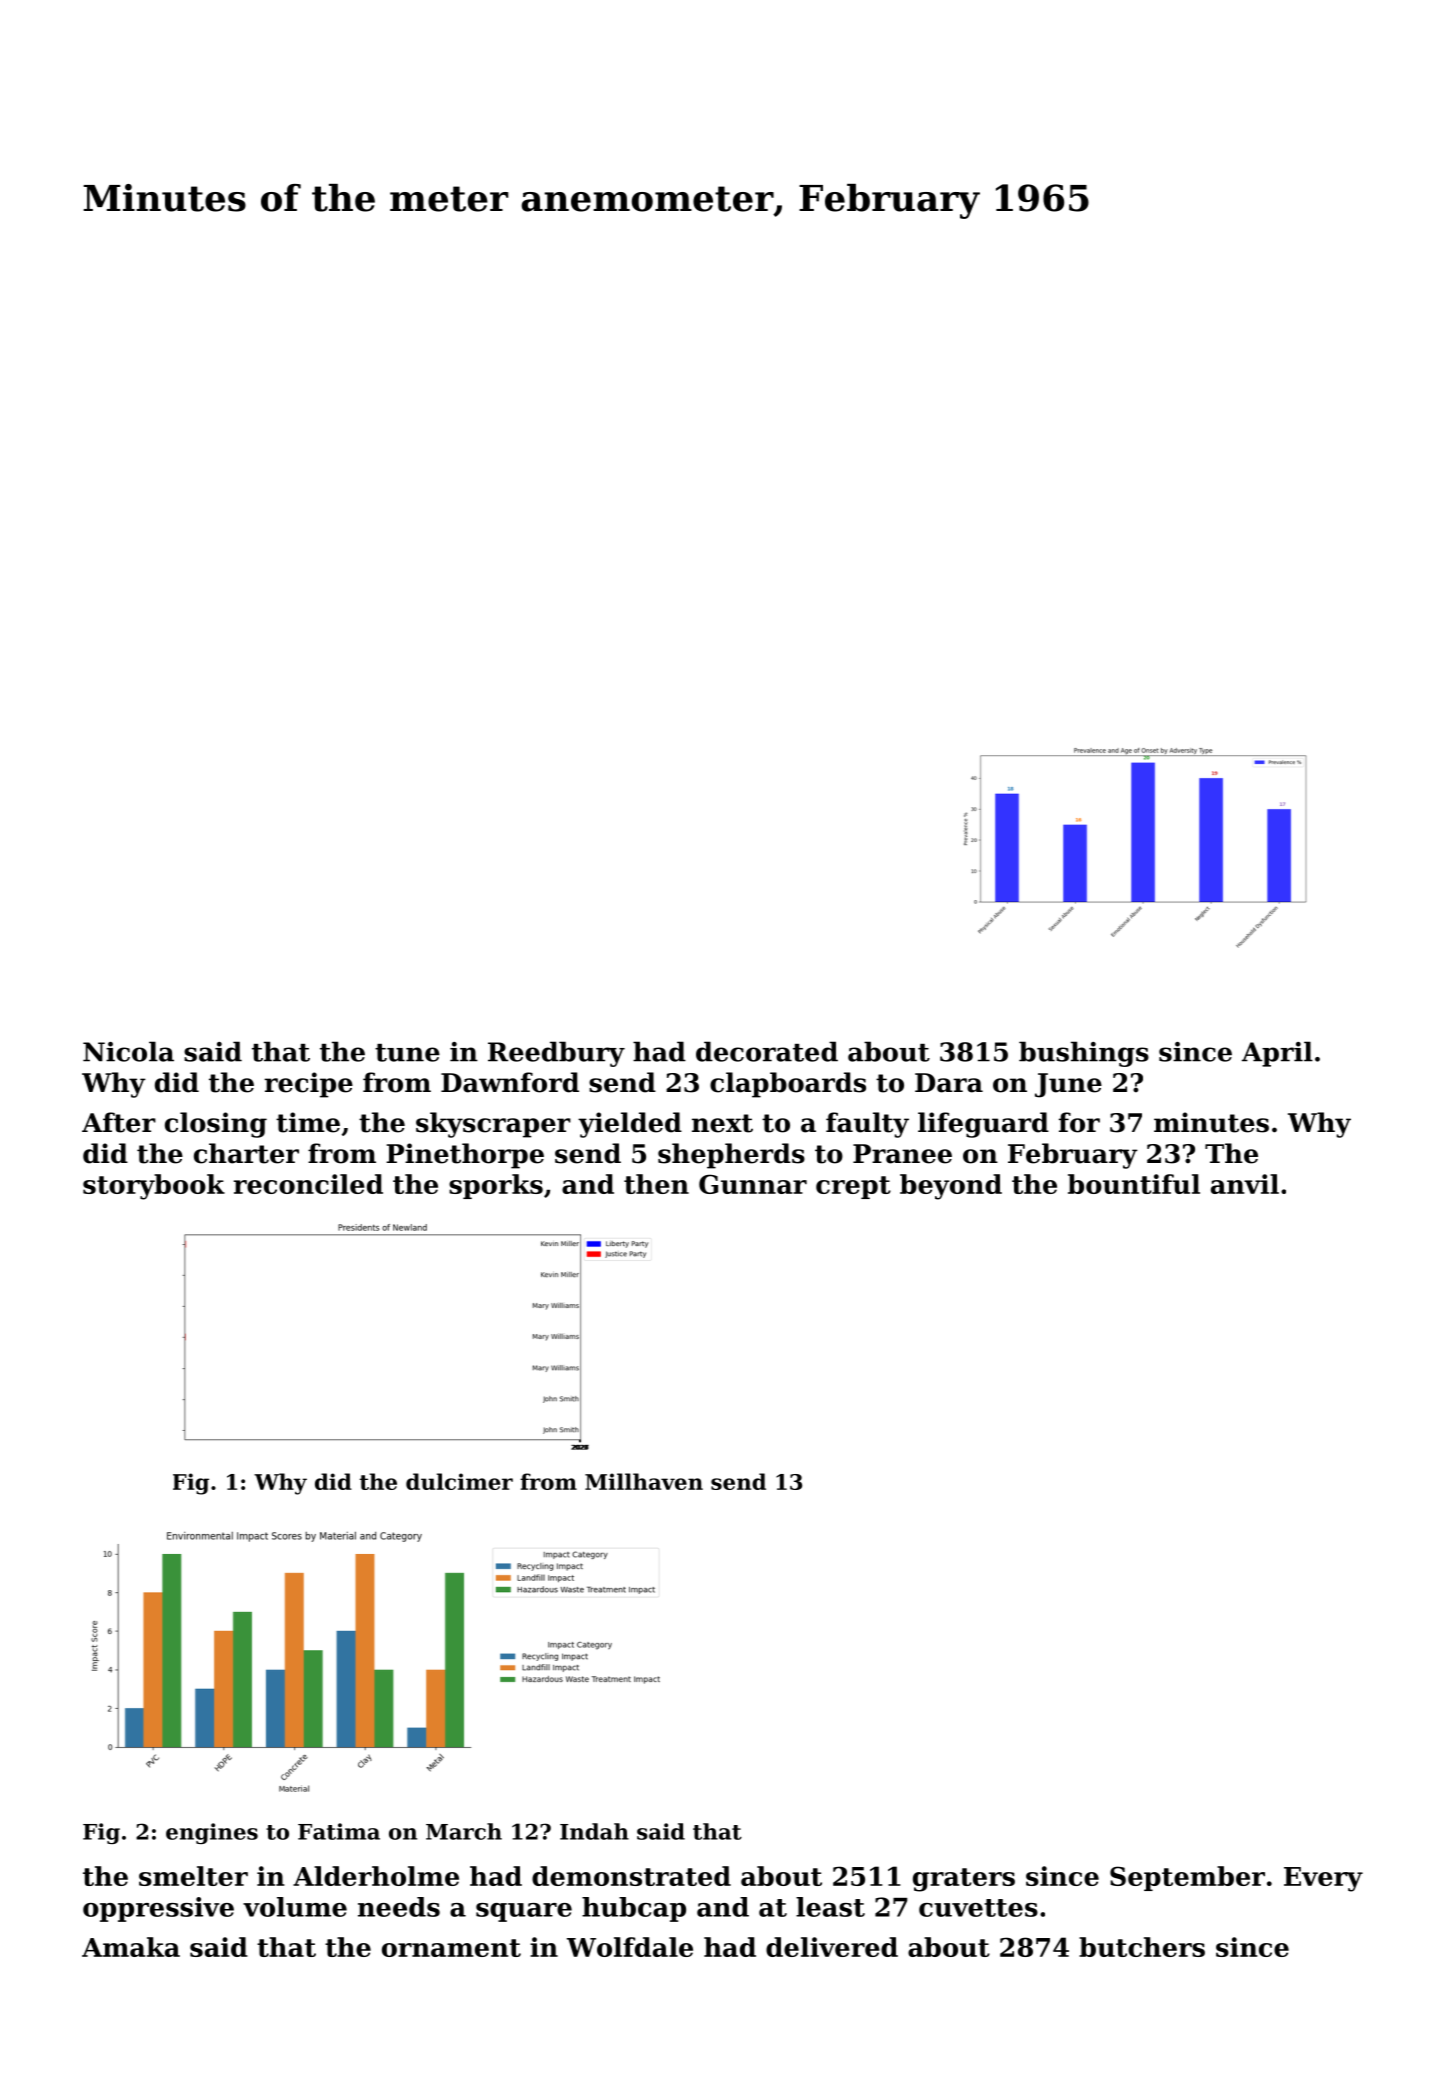 The height and width of the screenshot is (2100, 1450). Describe the element at coordinates (1084, 1054) in the screenshot. I see `bushings` at that location.
